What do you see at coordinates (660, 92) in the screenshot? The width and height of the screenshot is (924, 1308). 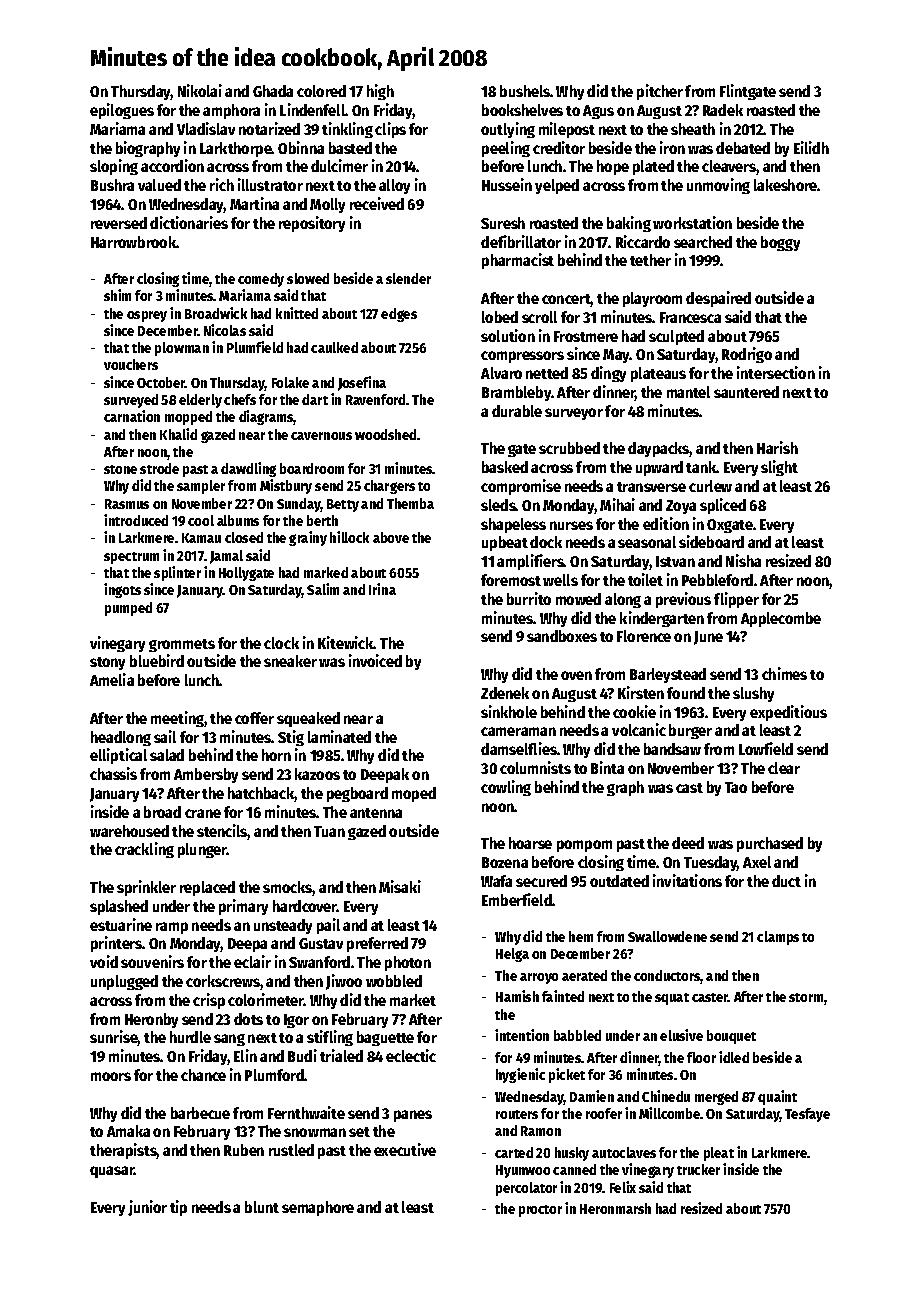 I see `pitcher` at bounding box center [660, 92].
